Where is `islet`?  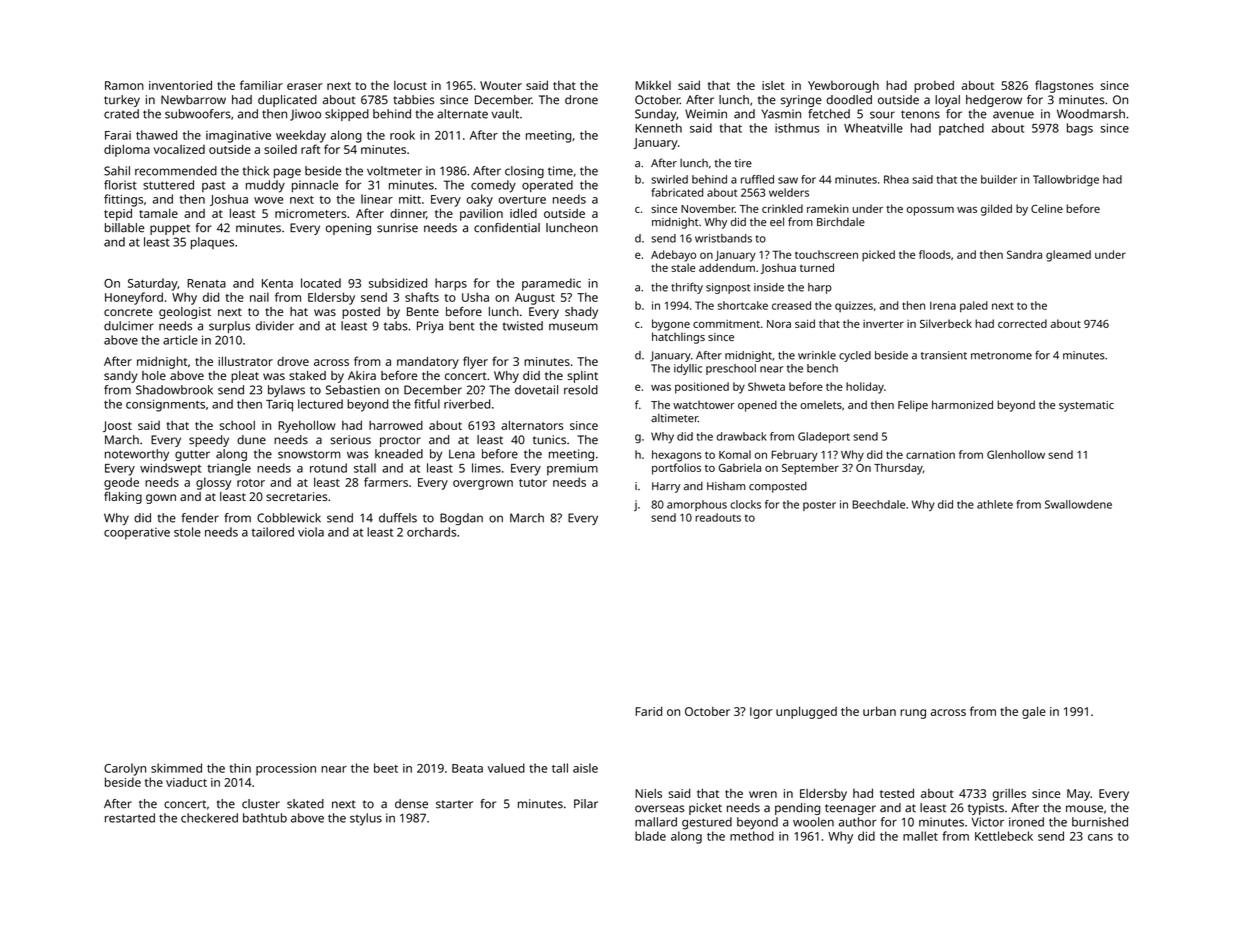
islet is located at coordinates (773, 85).
